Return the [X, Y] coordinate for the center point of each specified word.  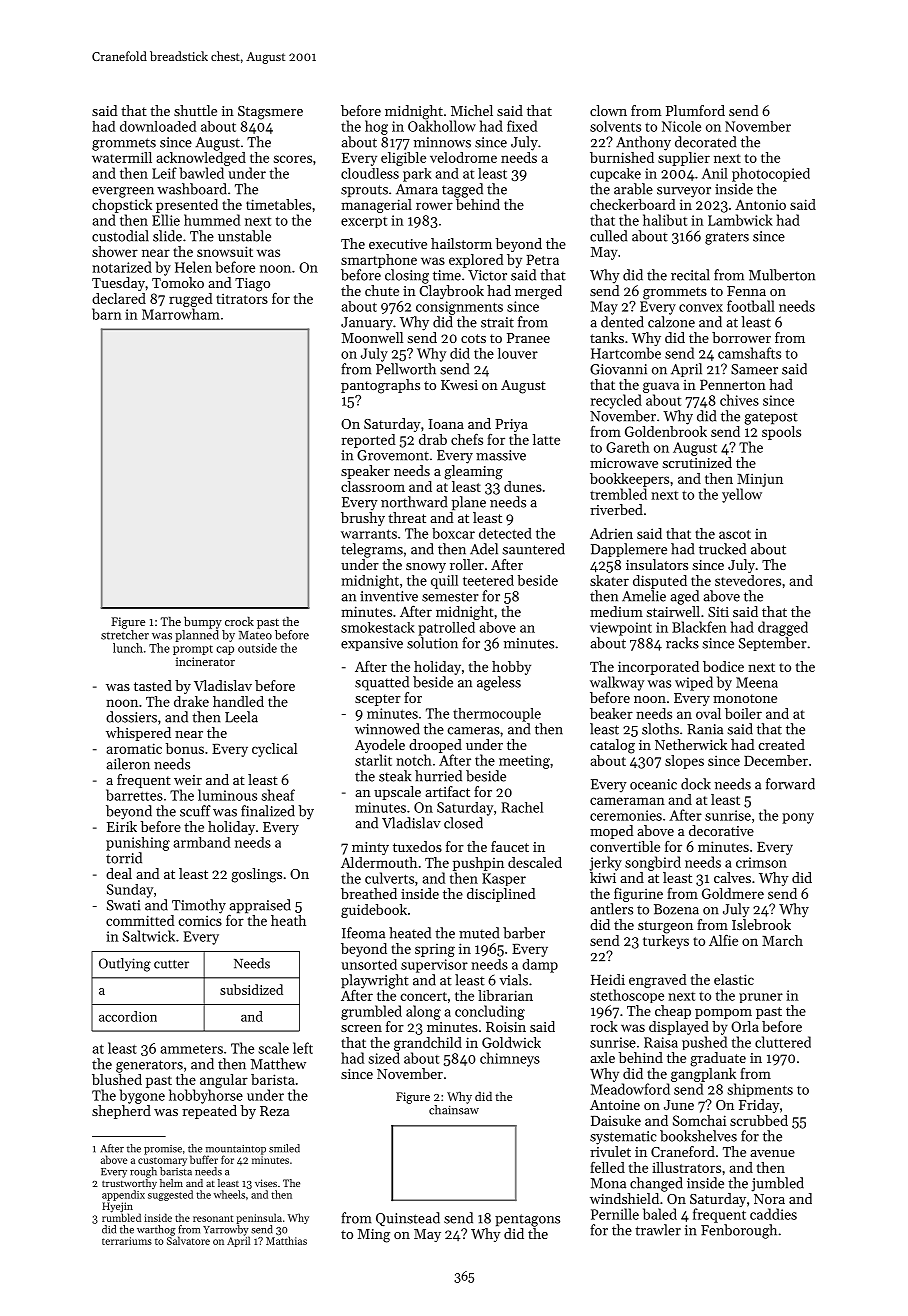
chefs [467, 439]
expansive [372, 644]
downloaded [158, 126]
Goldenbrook [666, 431]
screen [361, 1028]
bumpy [203, 622]
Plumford [695, 110]
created [782, 744]
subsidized [251, 989]
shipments [760, 1090]
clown [608, 110]
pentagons [527, 1220]
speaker [365, 472]
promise [163, 1150]
